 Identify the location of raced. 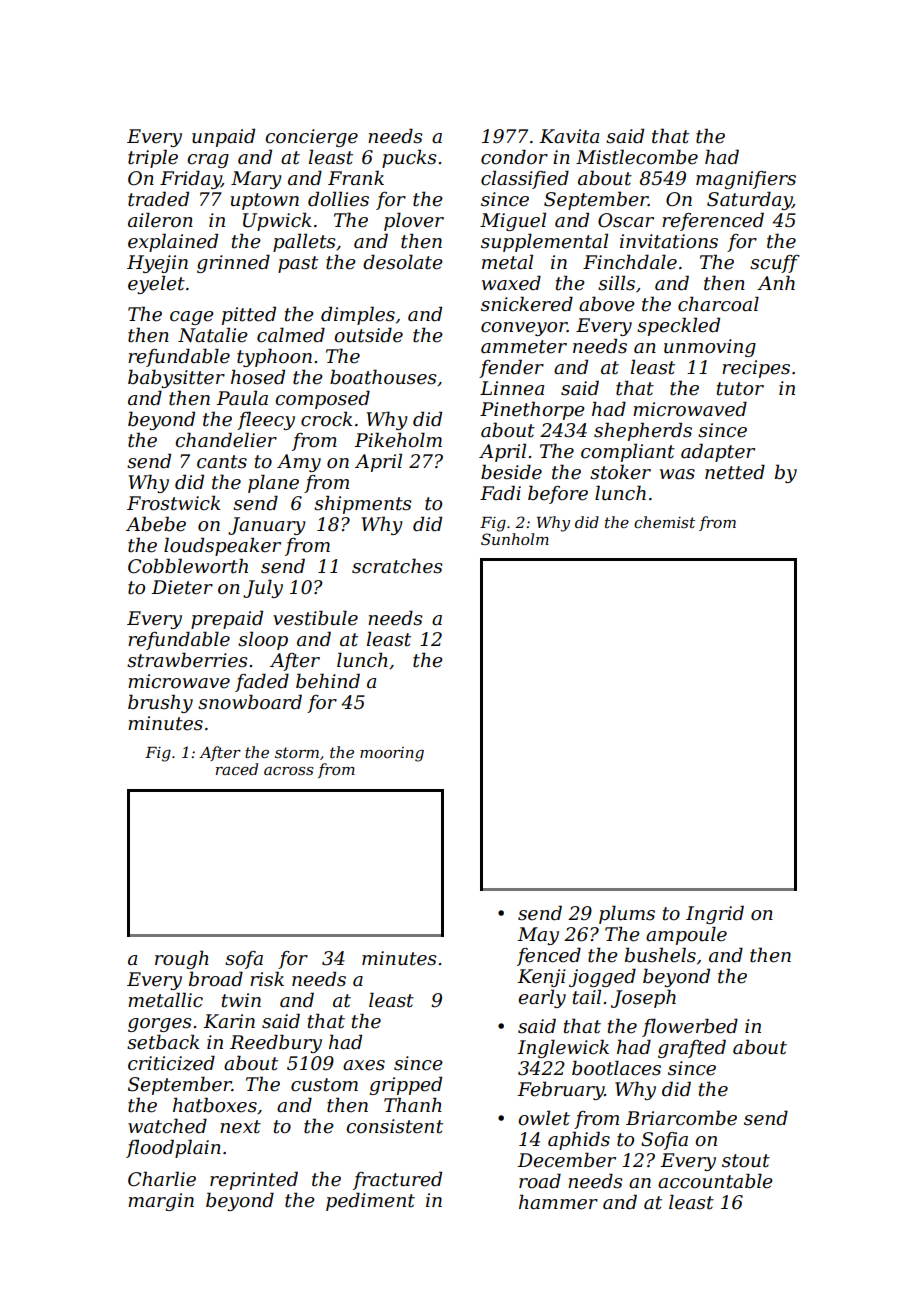
(237, 769).
